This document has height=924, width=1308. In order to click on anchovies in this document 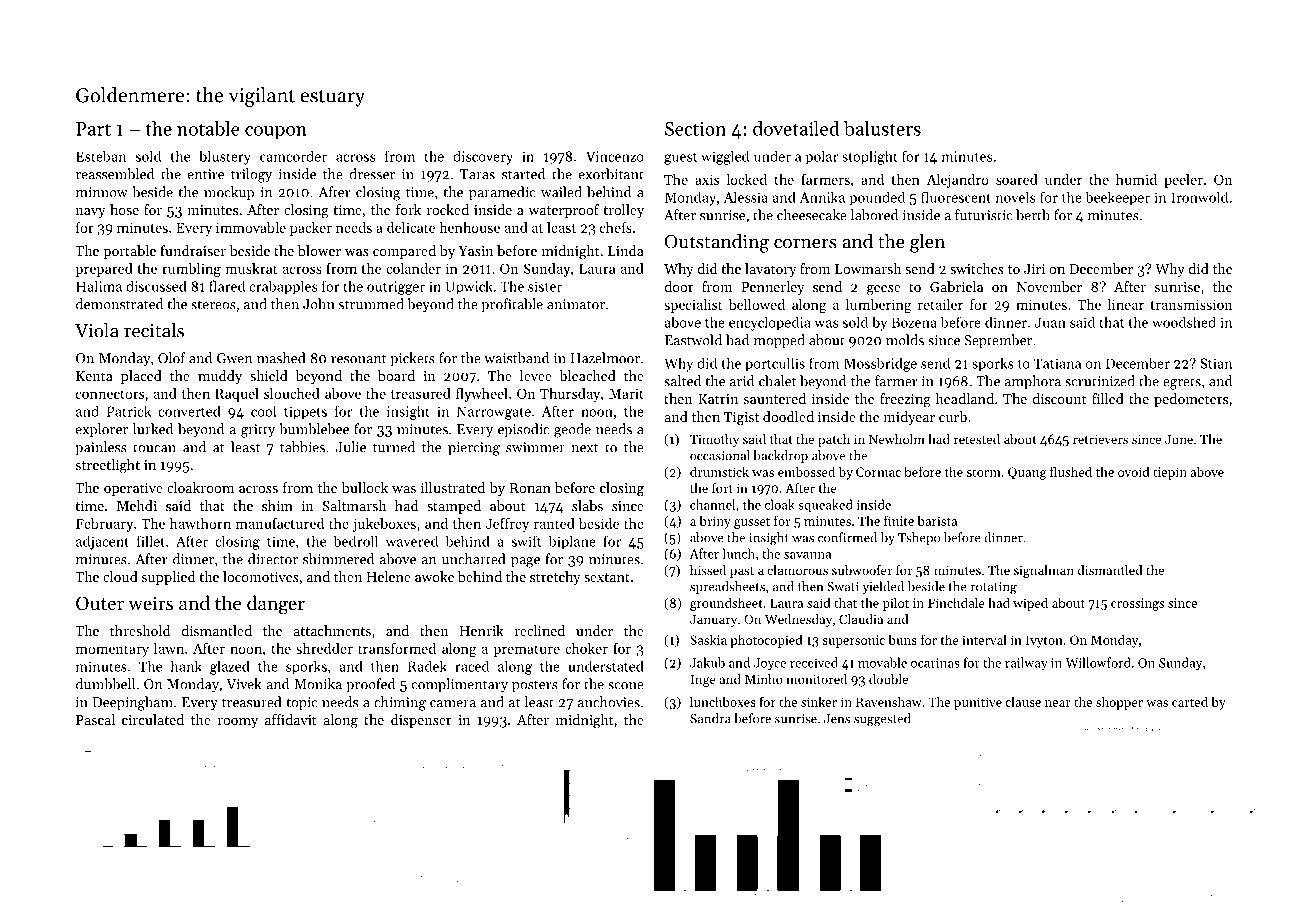, I will do `click(609, 702)`.
